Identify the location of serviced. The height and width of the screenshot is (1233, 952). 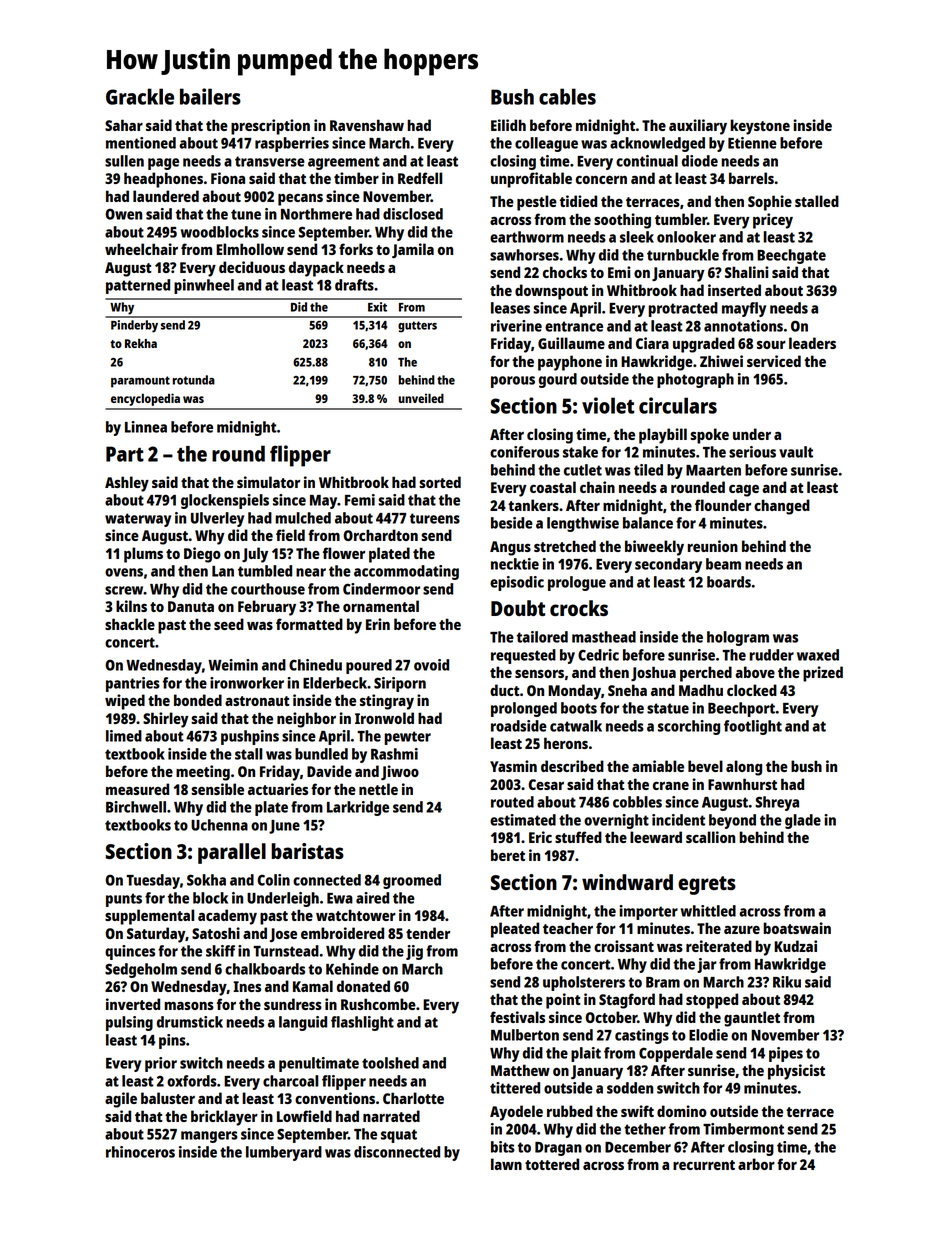
(774, 361).
